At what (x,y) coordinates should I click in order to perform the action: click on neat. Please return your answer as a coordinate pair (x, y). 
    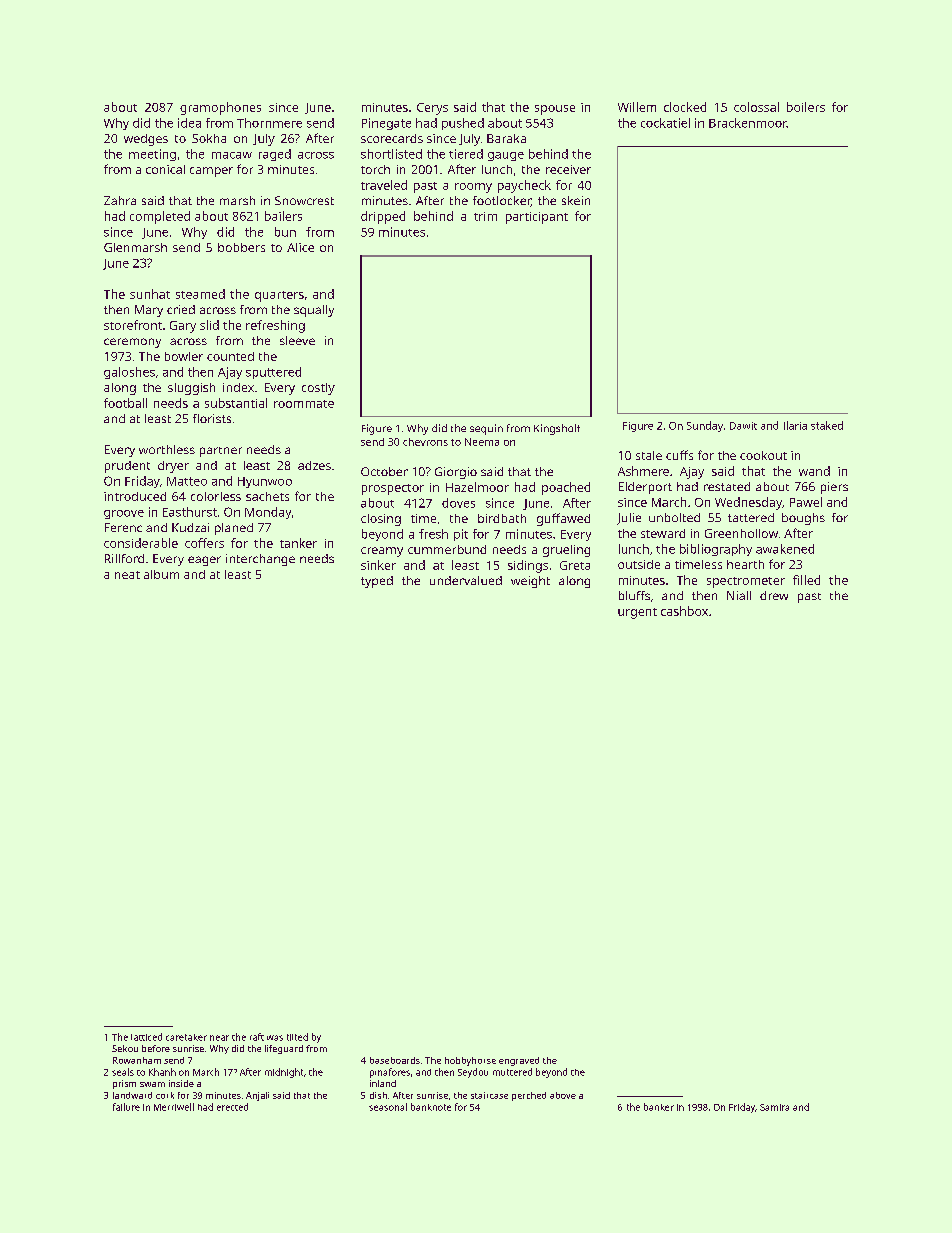
    Looking at the image, I should click on (127, 575).
